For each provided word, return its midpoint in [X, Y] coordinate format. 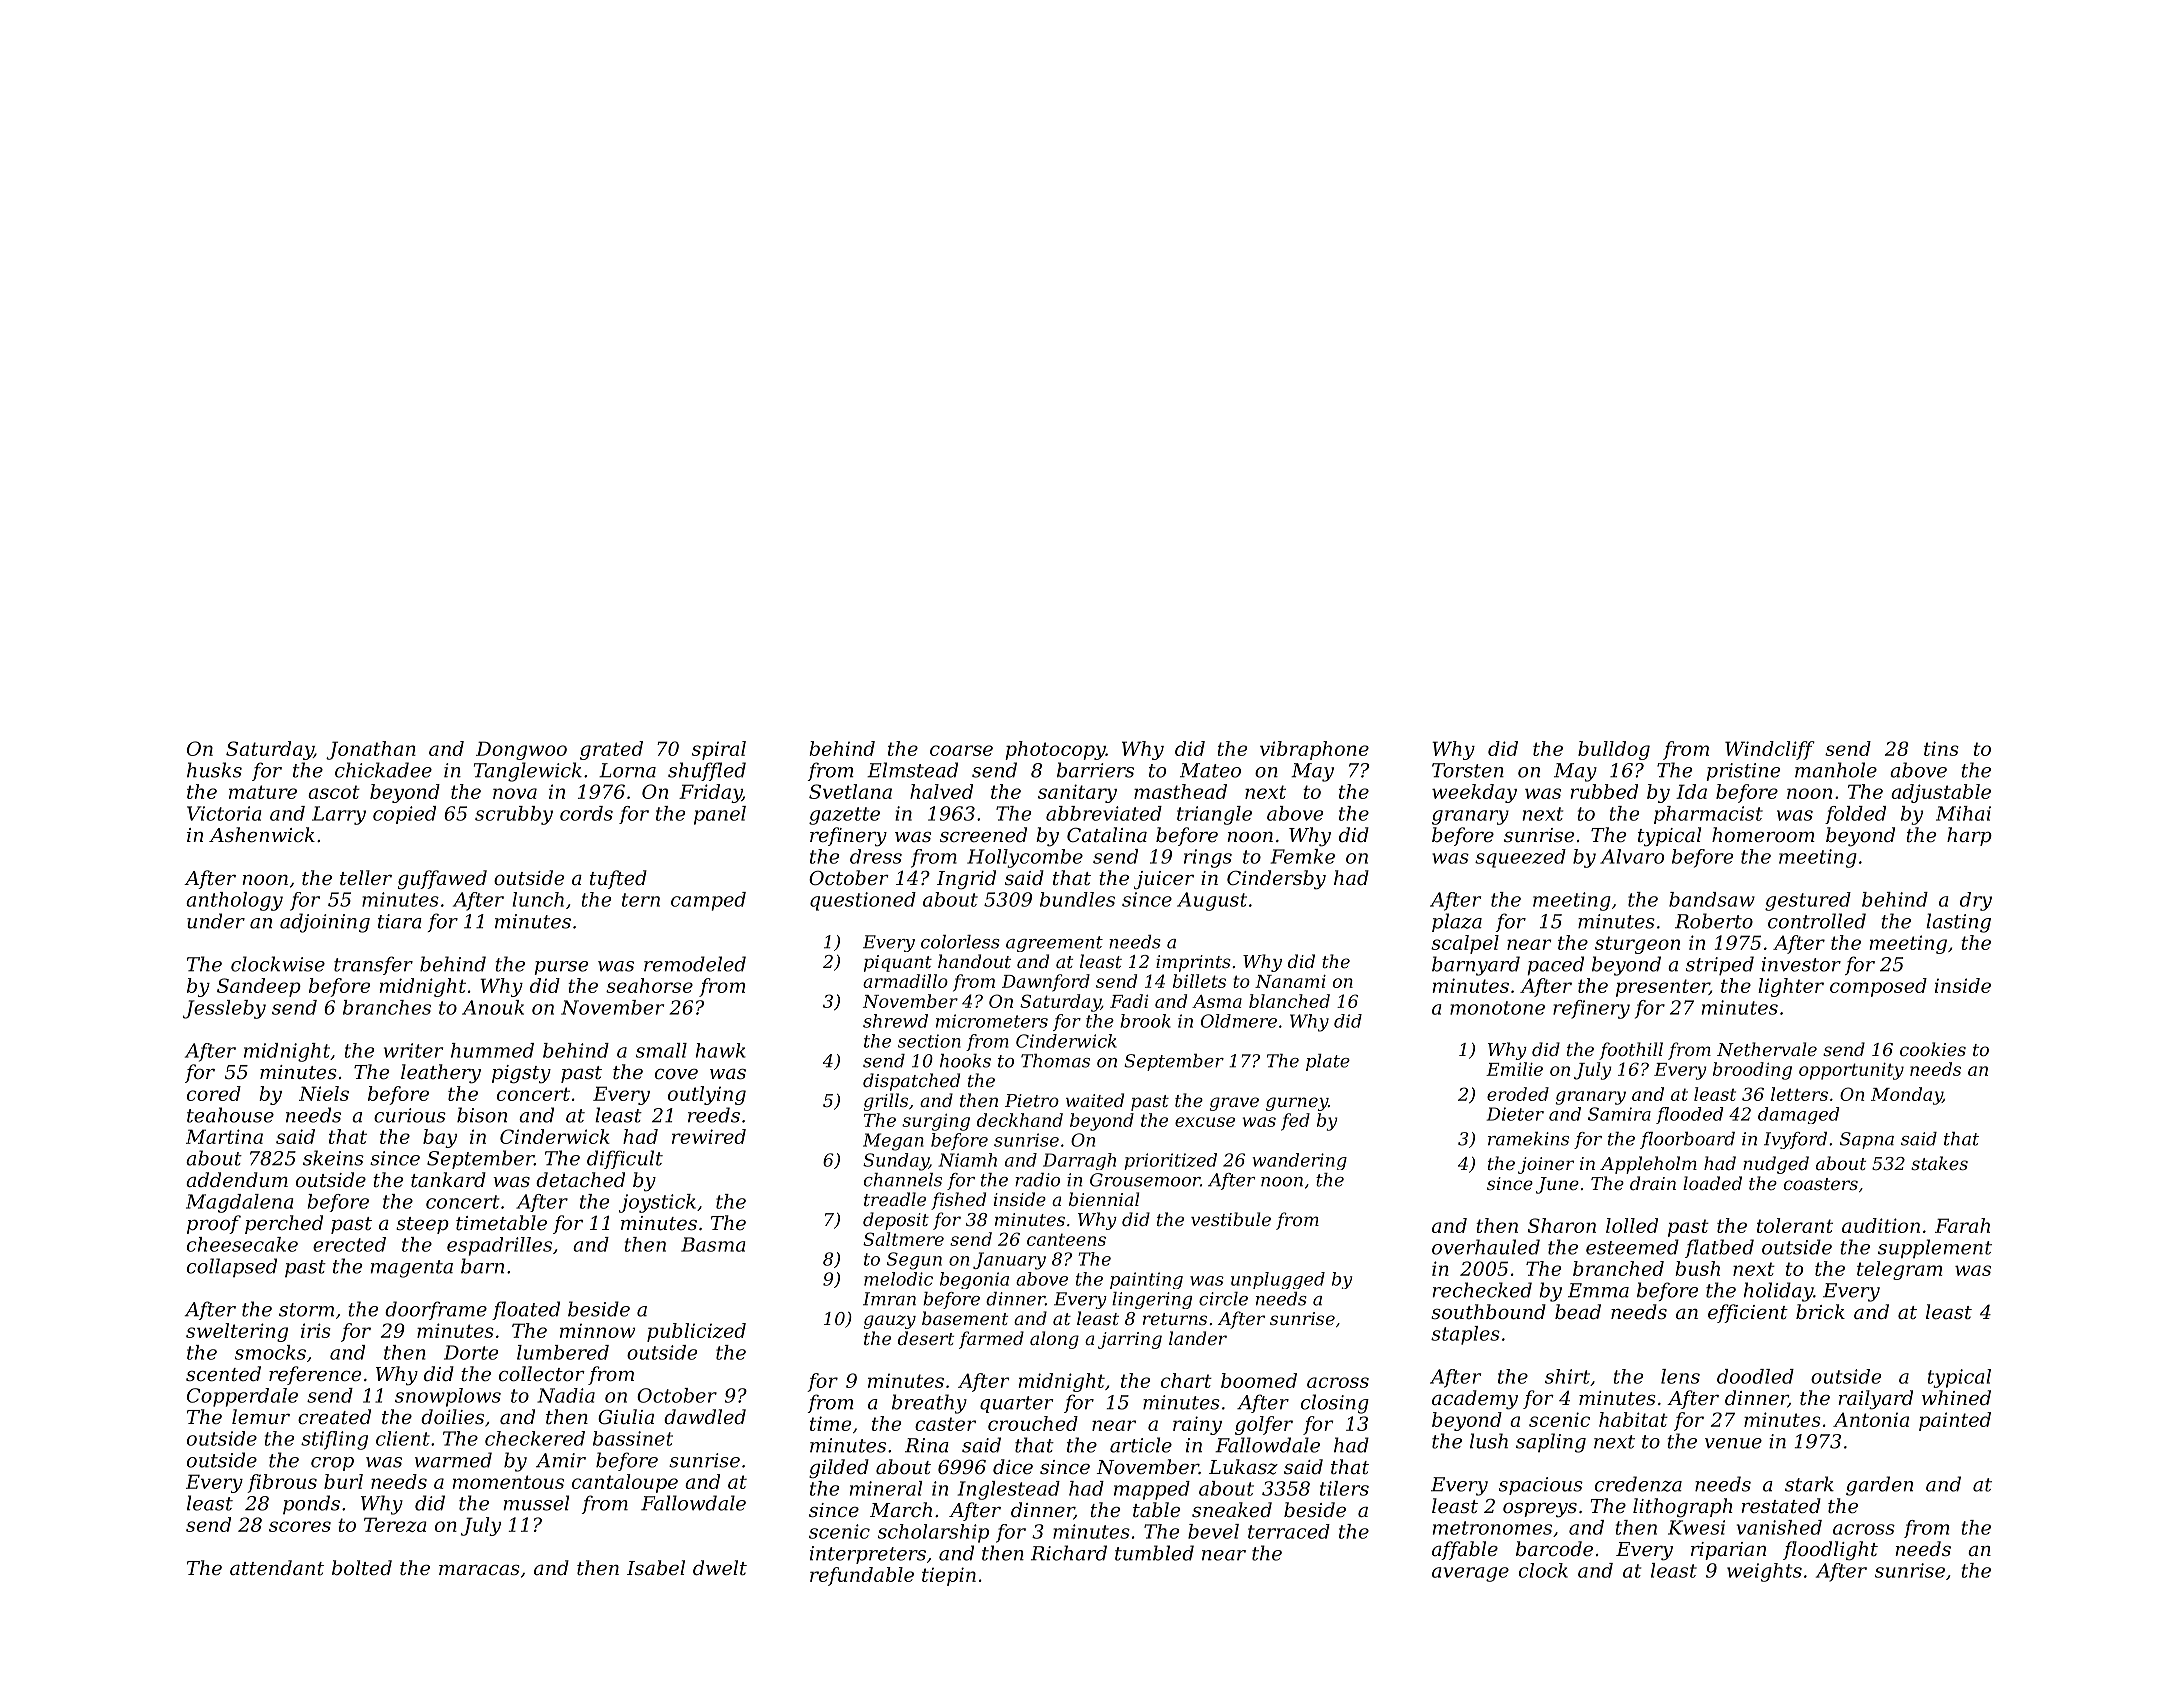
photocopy [1055, 750]
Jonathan [371, 750]
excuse [1205, 1122]
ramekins [1528, 1139]
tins [1941, 748]
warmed [453, 1460]
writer [413, 1050]
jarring [1130, 1340]
